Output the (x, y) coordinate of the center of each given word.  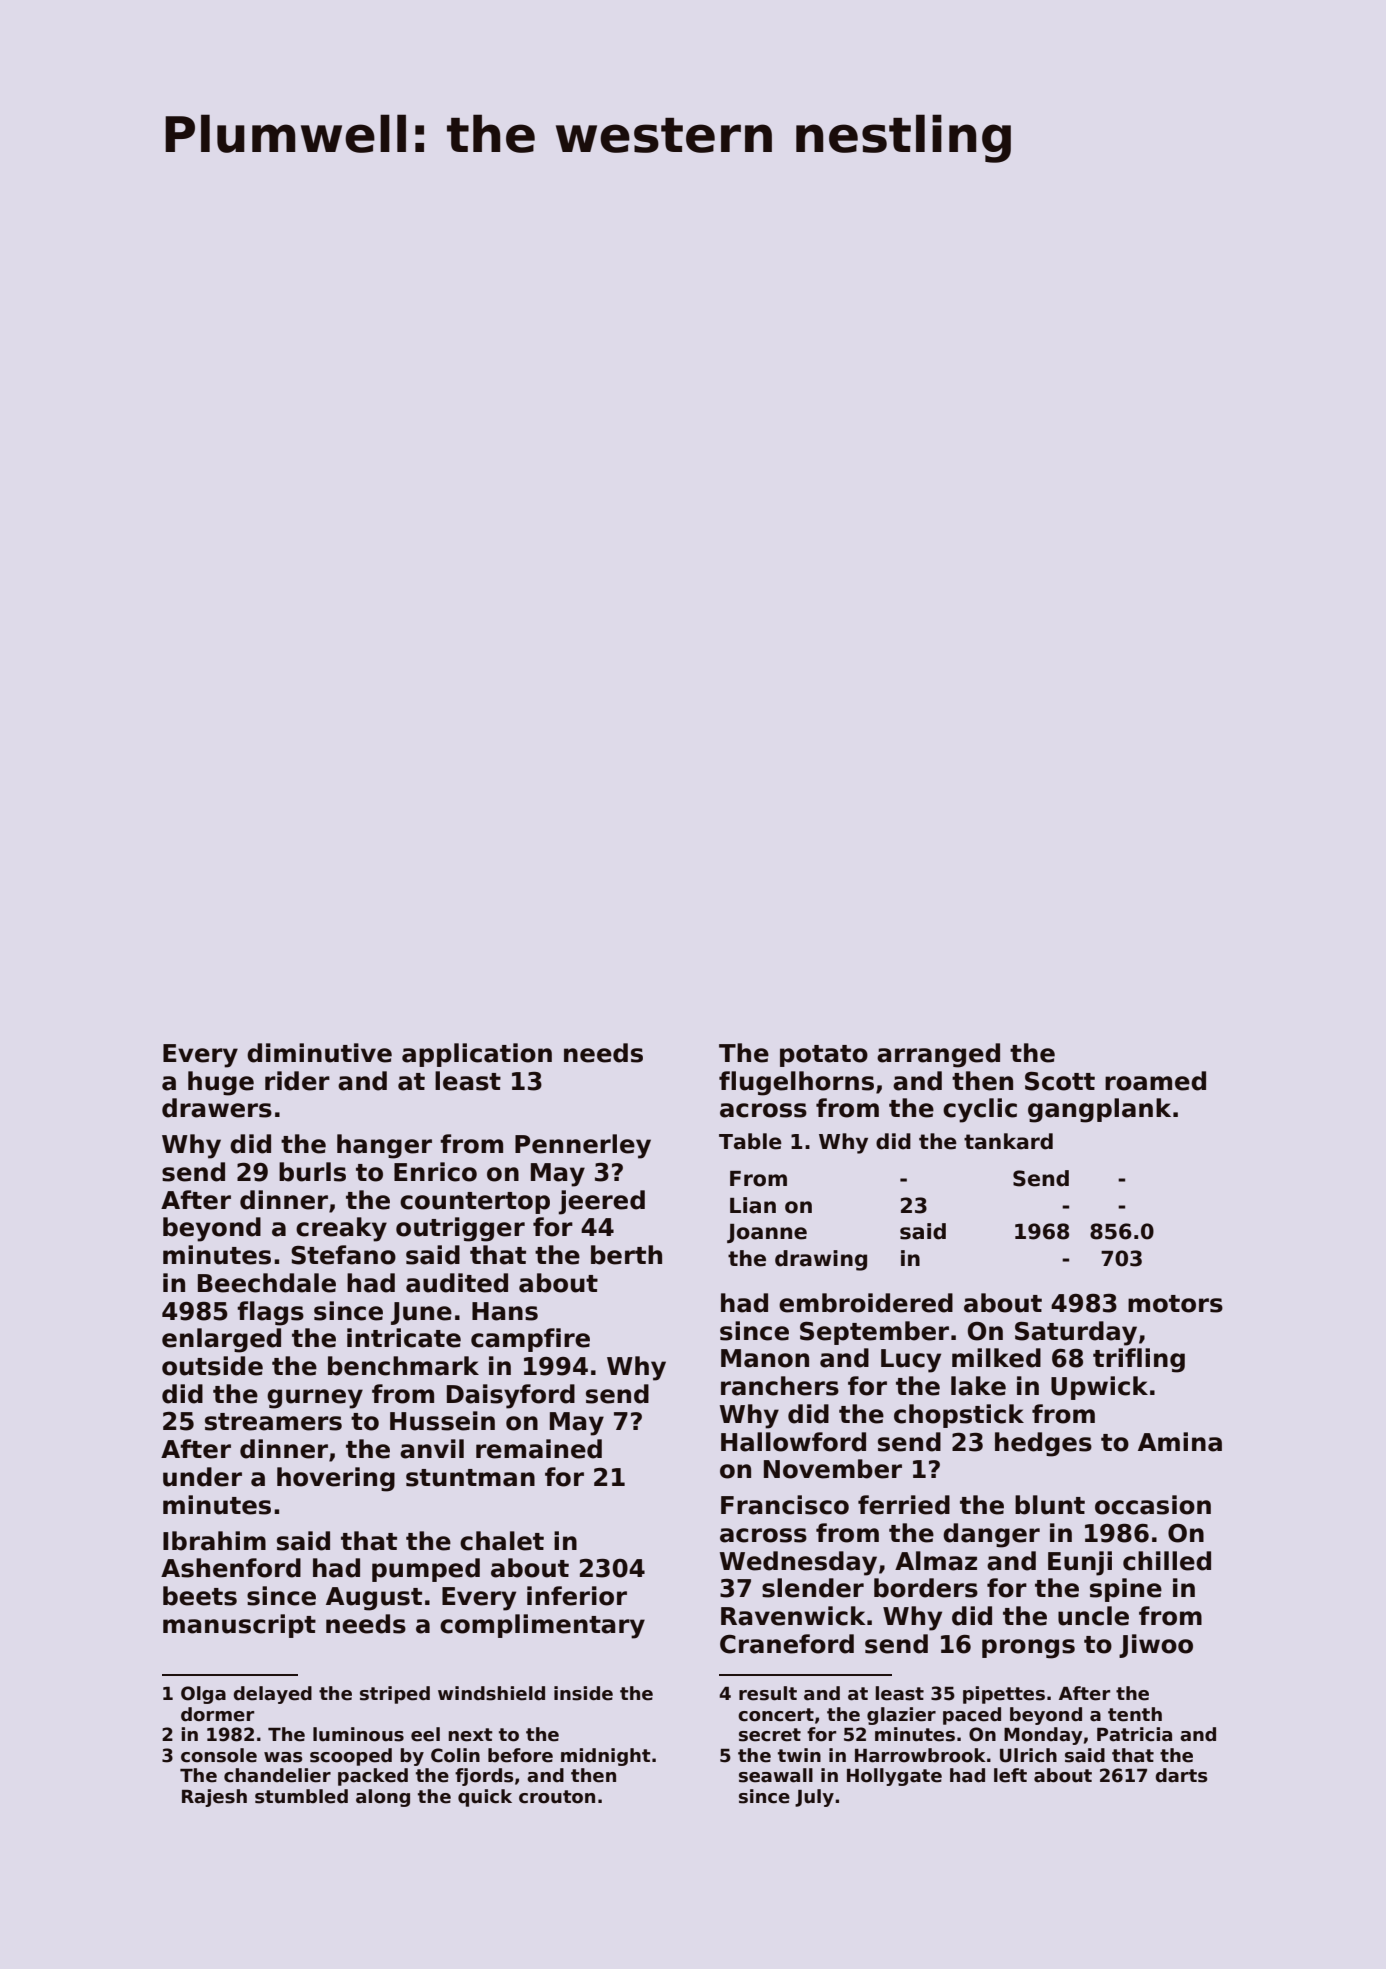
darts (1181, 1775)
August (374, 1599)
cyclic (980, 1110)
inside (583, 1693)
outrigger (460, 1229)
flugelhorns (796, 1083)
